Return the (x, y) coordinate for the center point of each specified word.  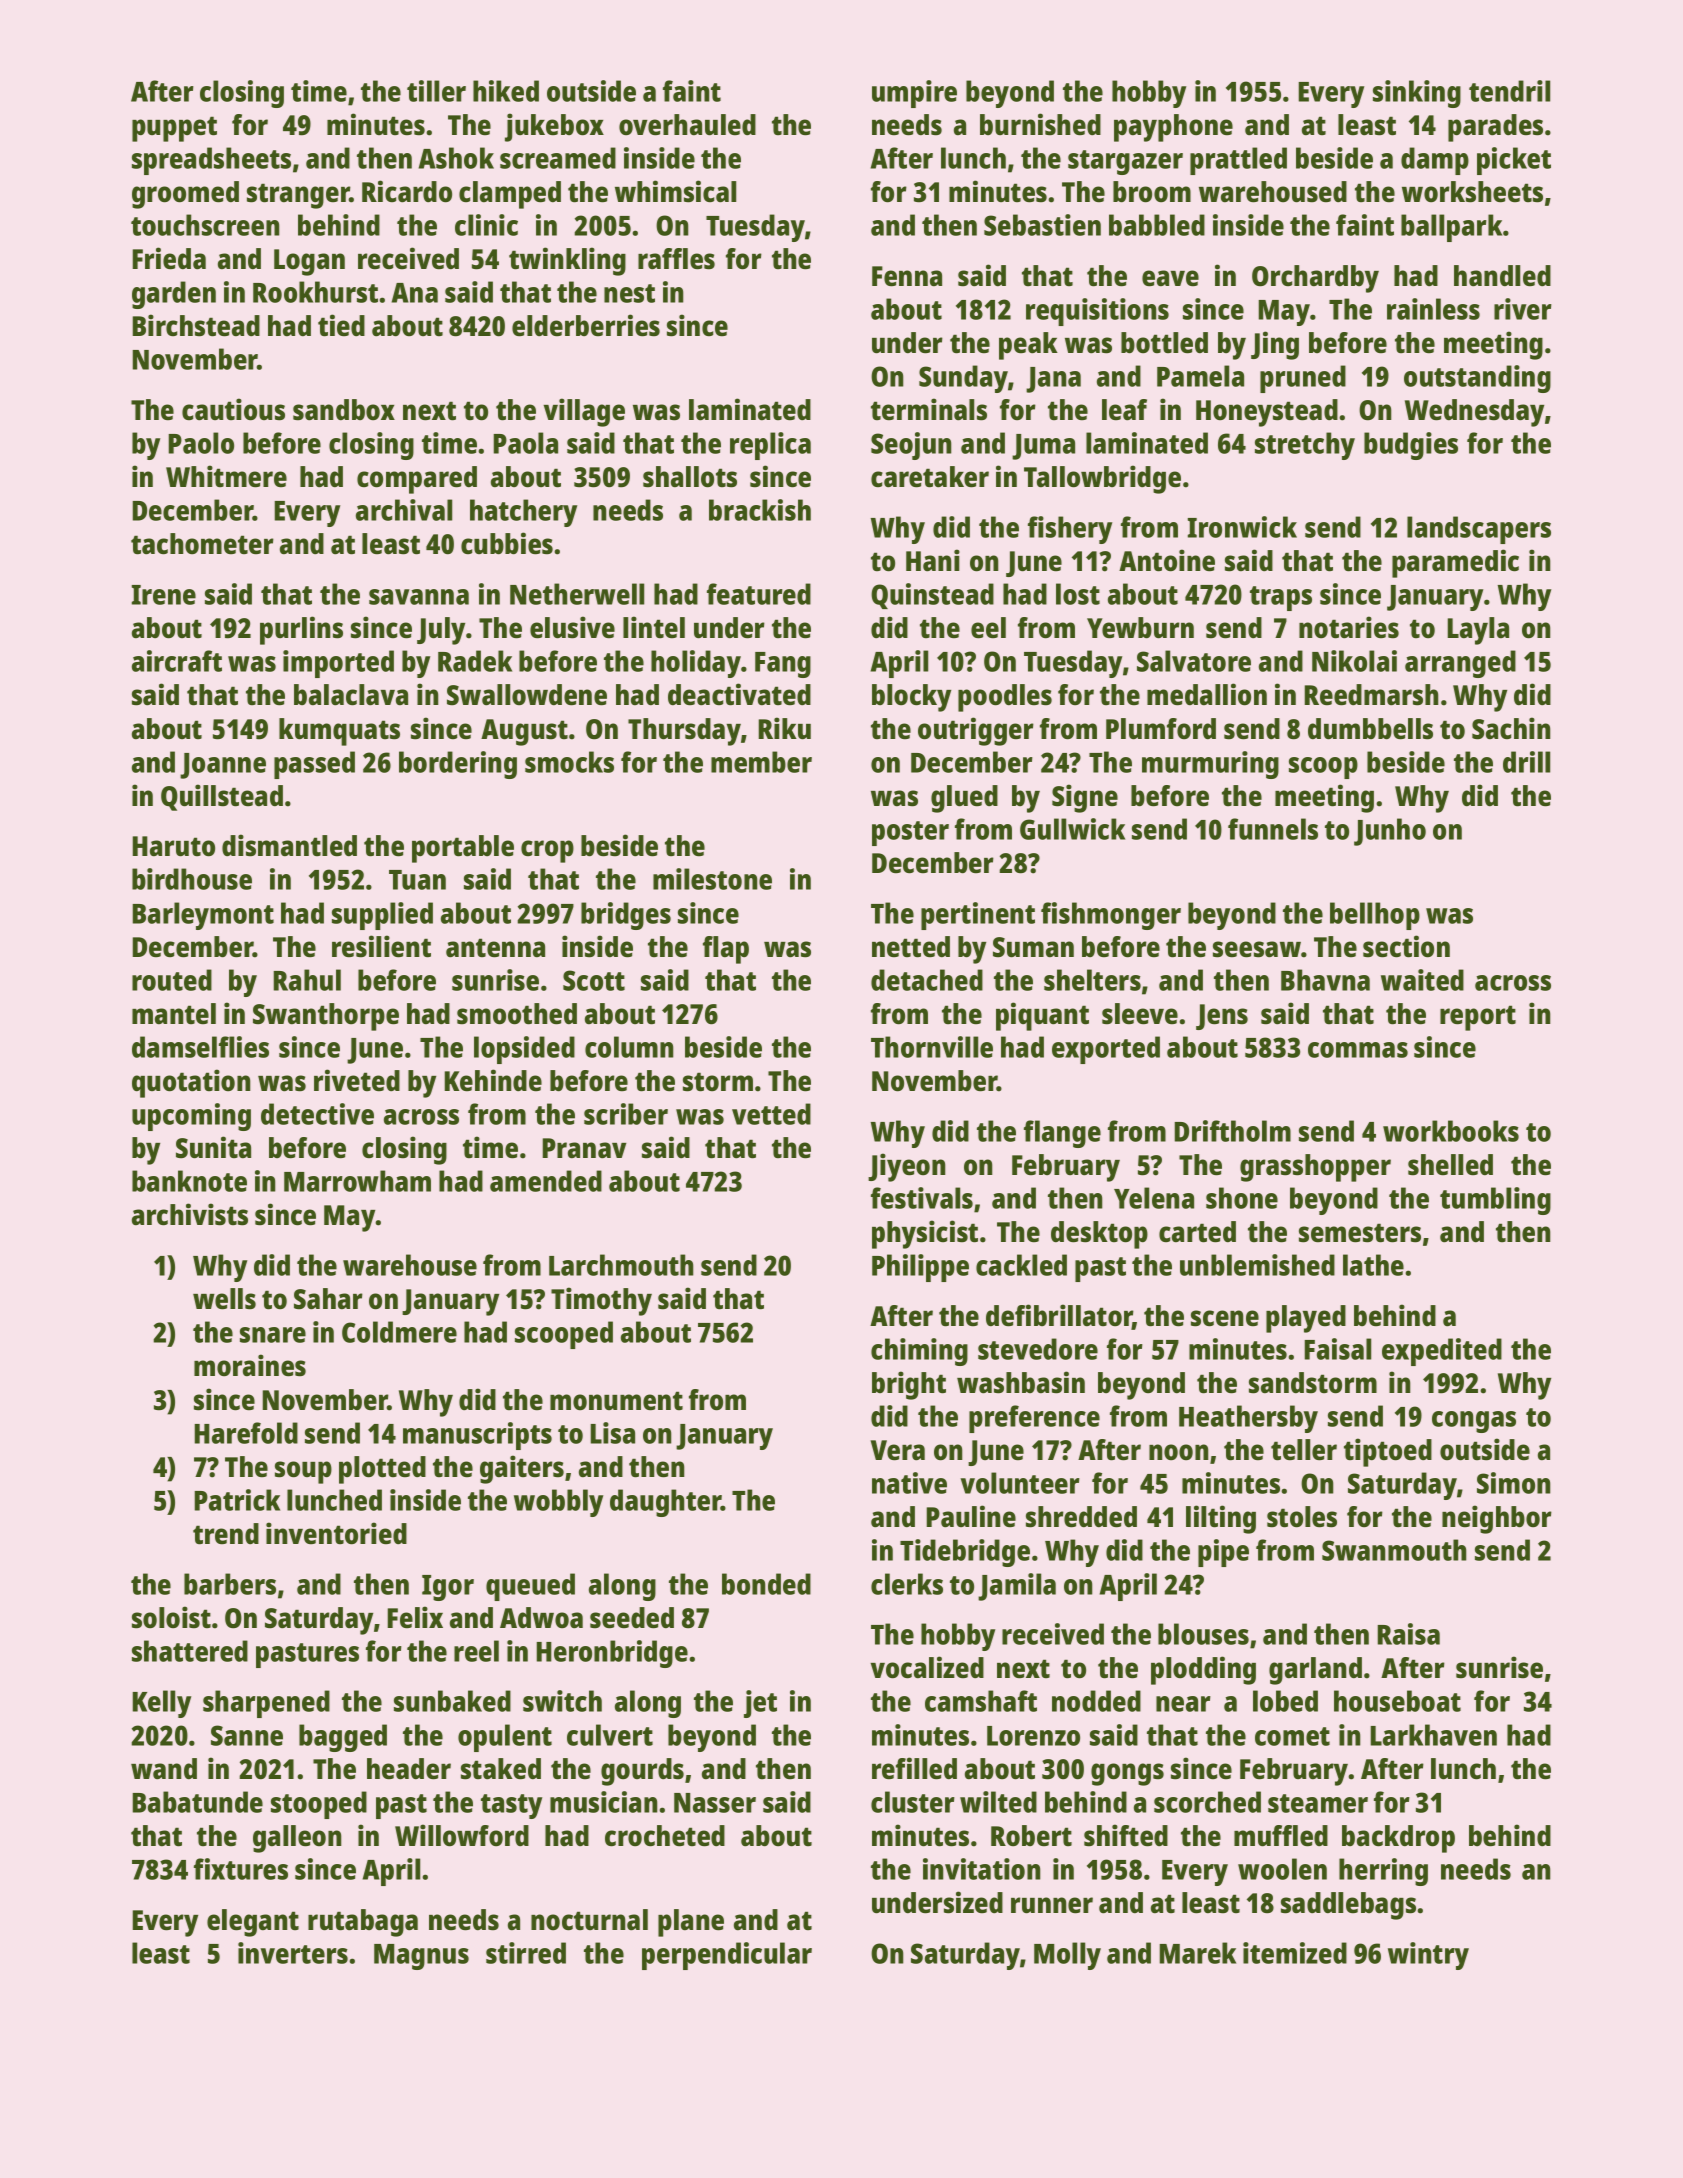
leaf (1124, 410)
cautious (233, 409)
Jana (1053, 380)
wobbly (558, 1503)
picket (1514, 161)
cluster (913, 1802)
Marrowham (357, 1181)
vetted (771, 1114)
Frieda (169, 258)
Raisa (1409, 1634)
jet (760, 1704)
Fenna (907, 276)
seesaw (1257, 949)
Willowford (462, 1835)
